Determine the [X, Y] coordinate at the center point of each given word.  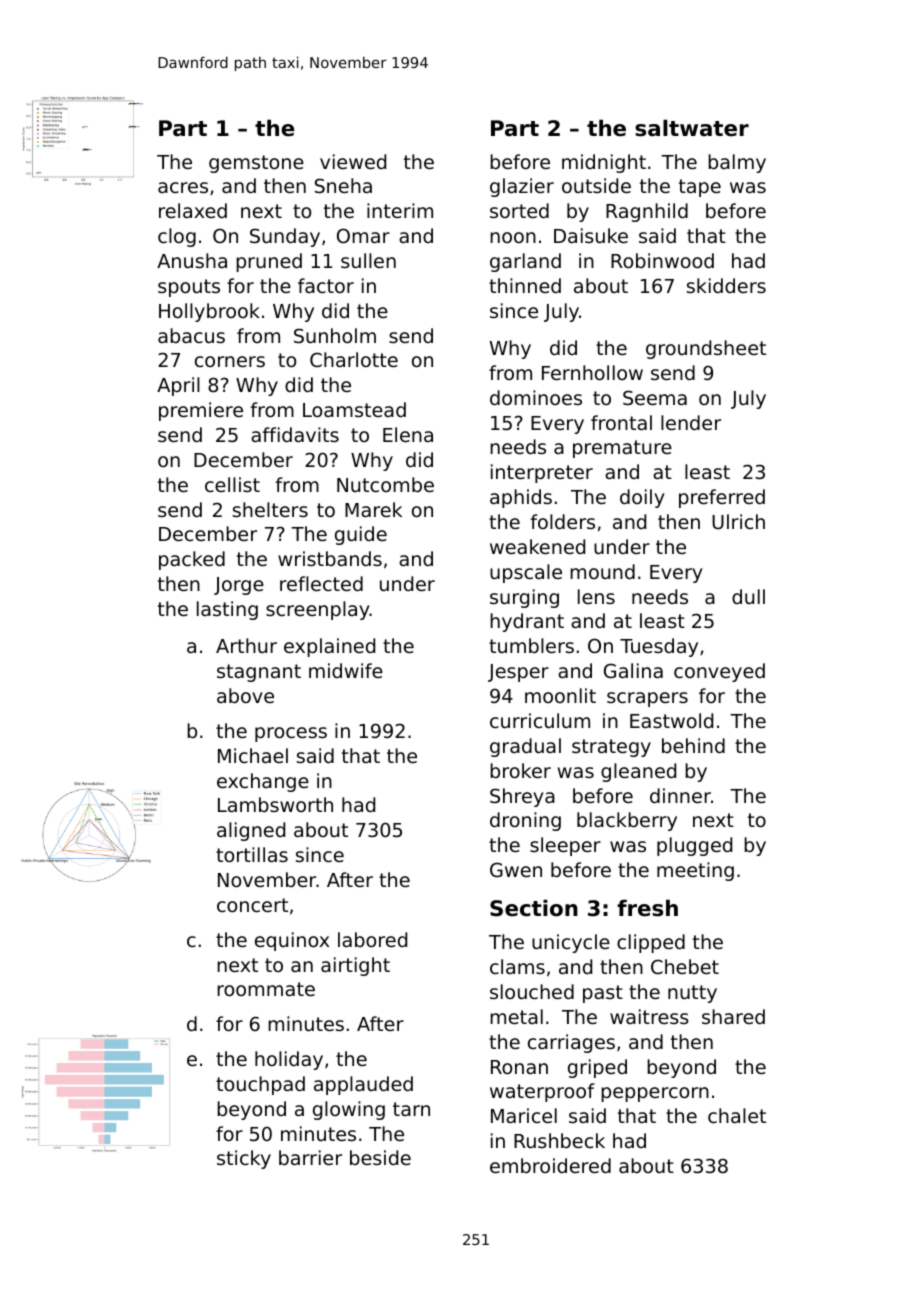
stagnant [259, 673]
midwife [346, 670]
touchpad [260, 1085]
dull [748, 596]
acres [183, 187]
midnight [604, 163]
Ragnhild [647, 212]
